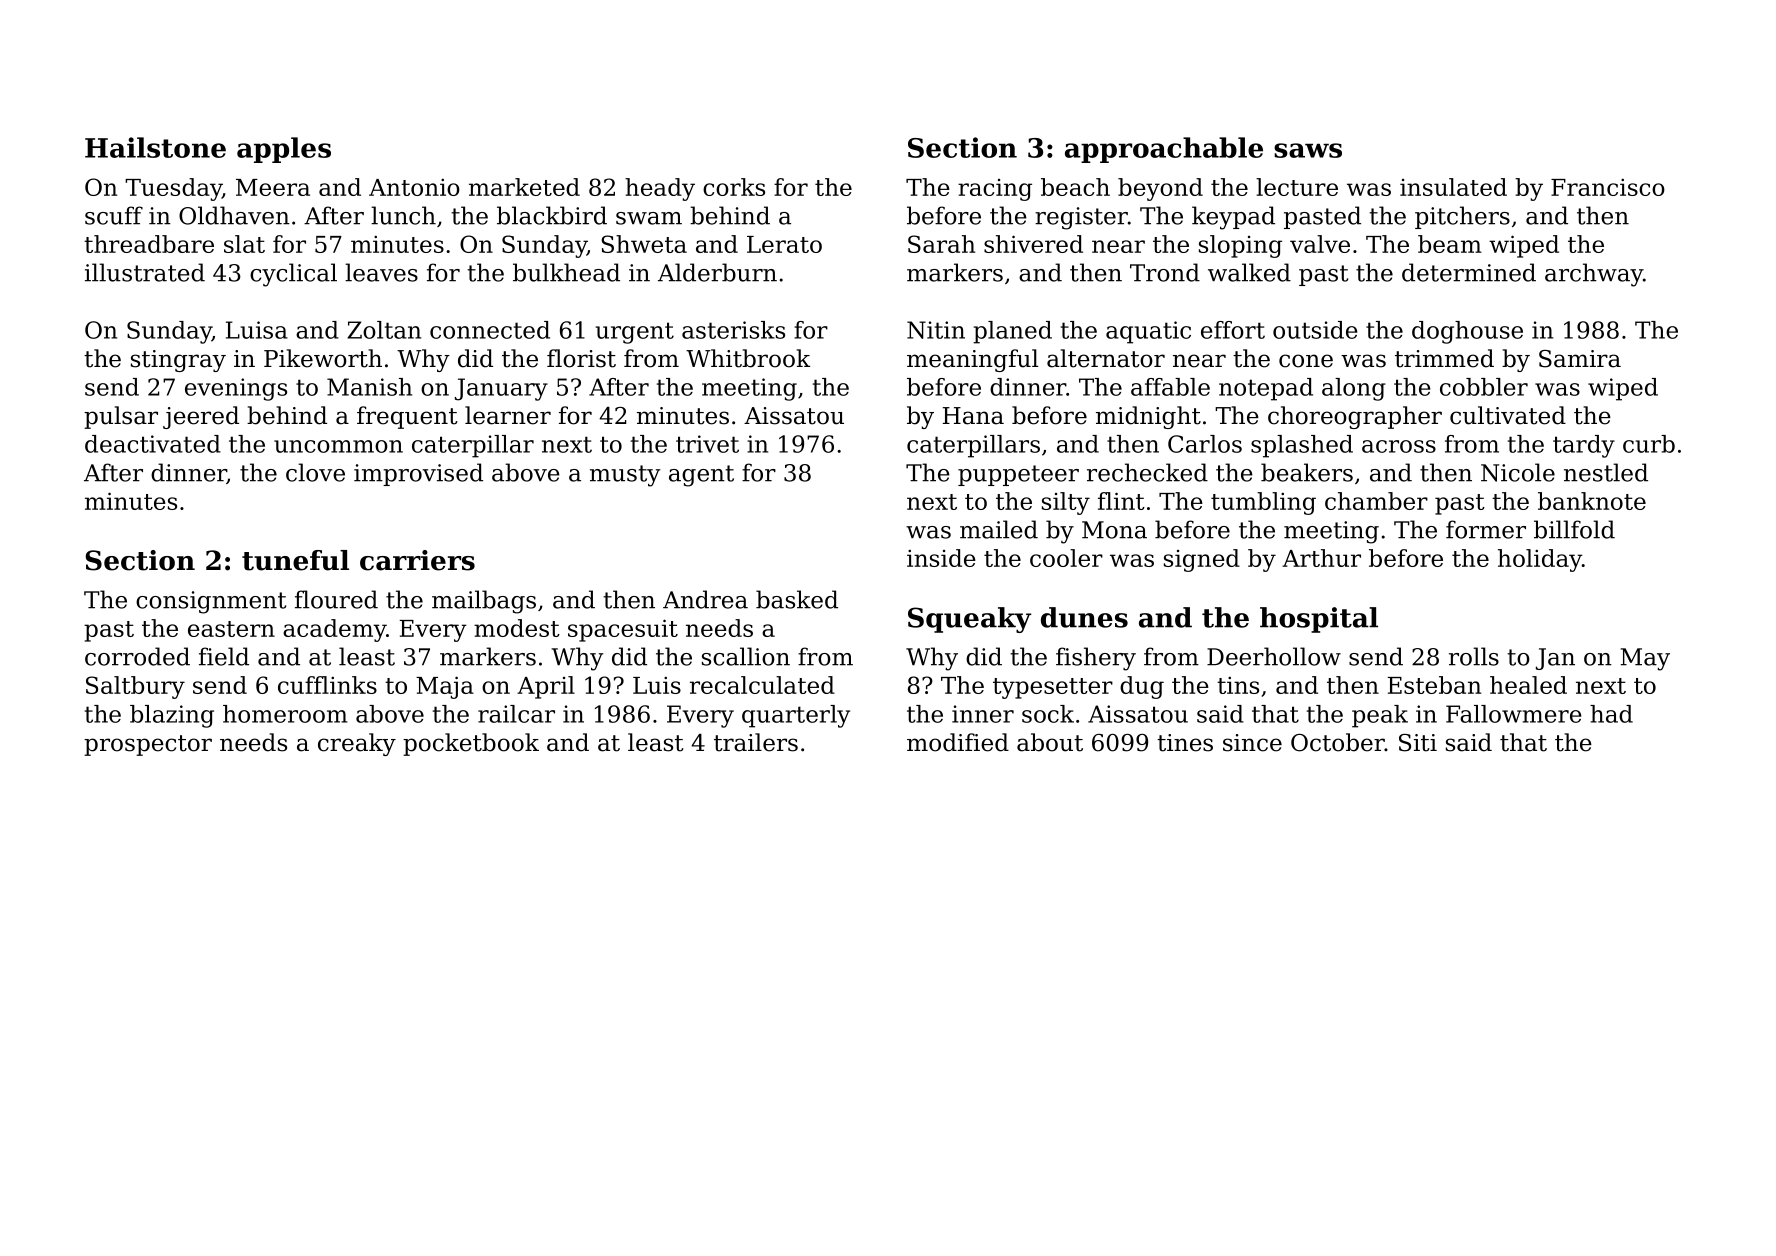  What do you see at coordinates (1592, 501) in the screenshot?
I see `banknote` at bounding box center [1592, 501].
